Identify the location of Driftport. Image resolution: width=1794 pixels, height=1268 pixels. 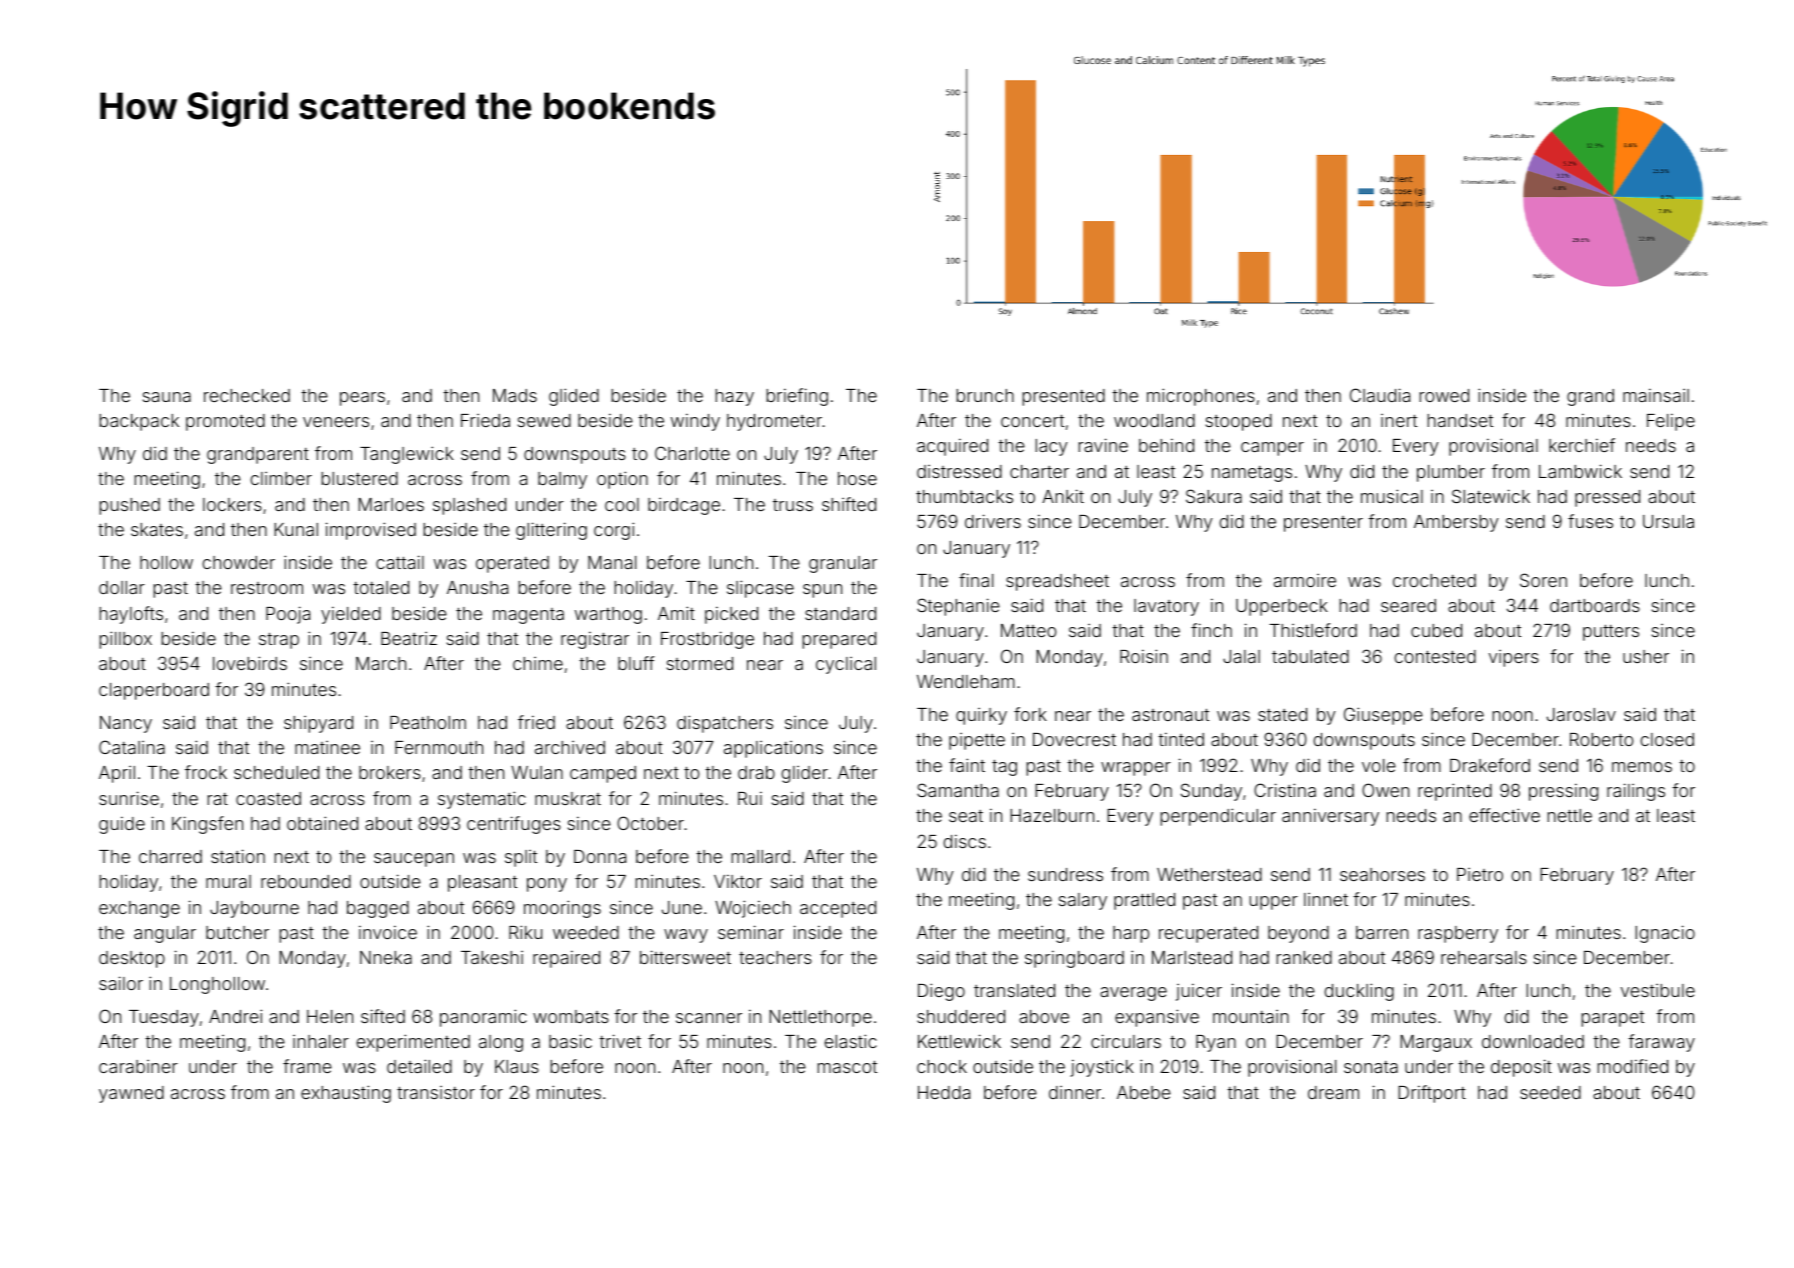
(1432, 1094).
